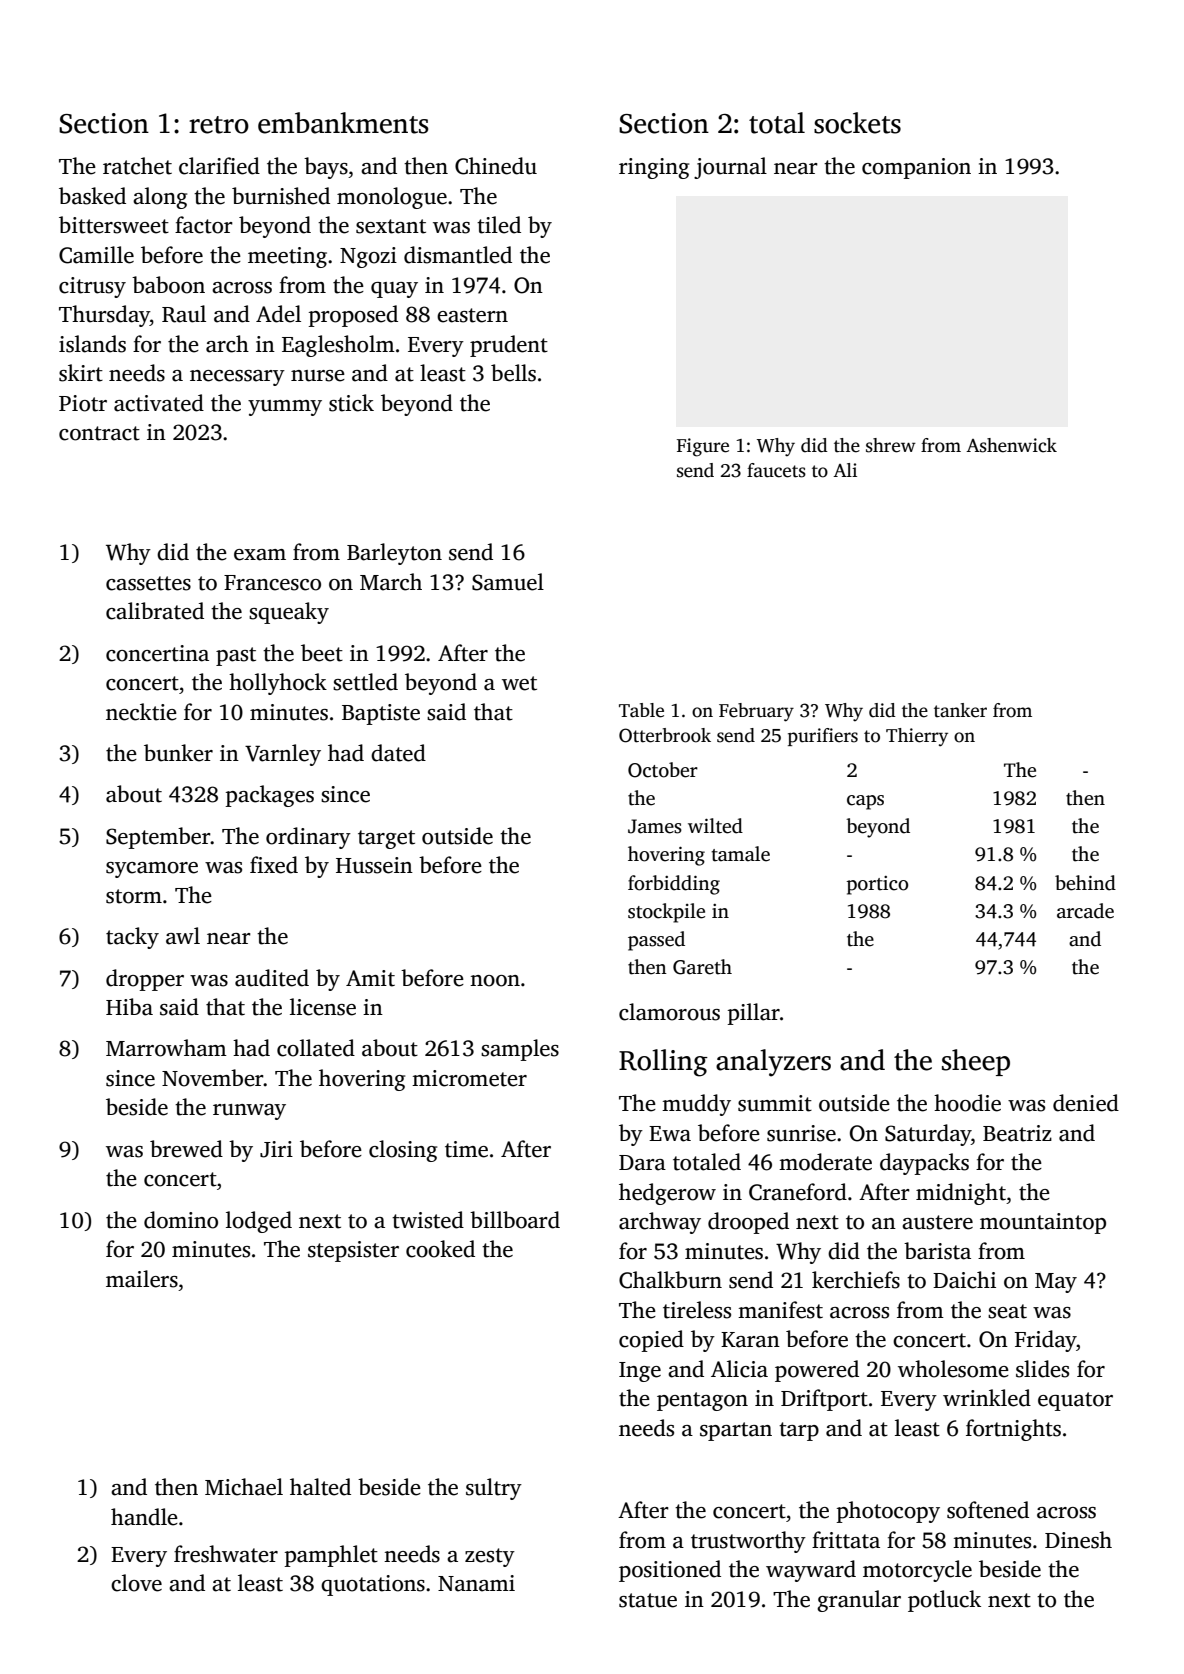 This image has height=1674, width=1184. What do you see at coordinates (703, 447) in the image?
I see `Figure` at bounding box center [703, 447].
